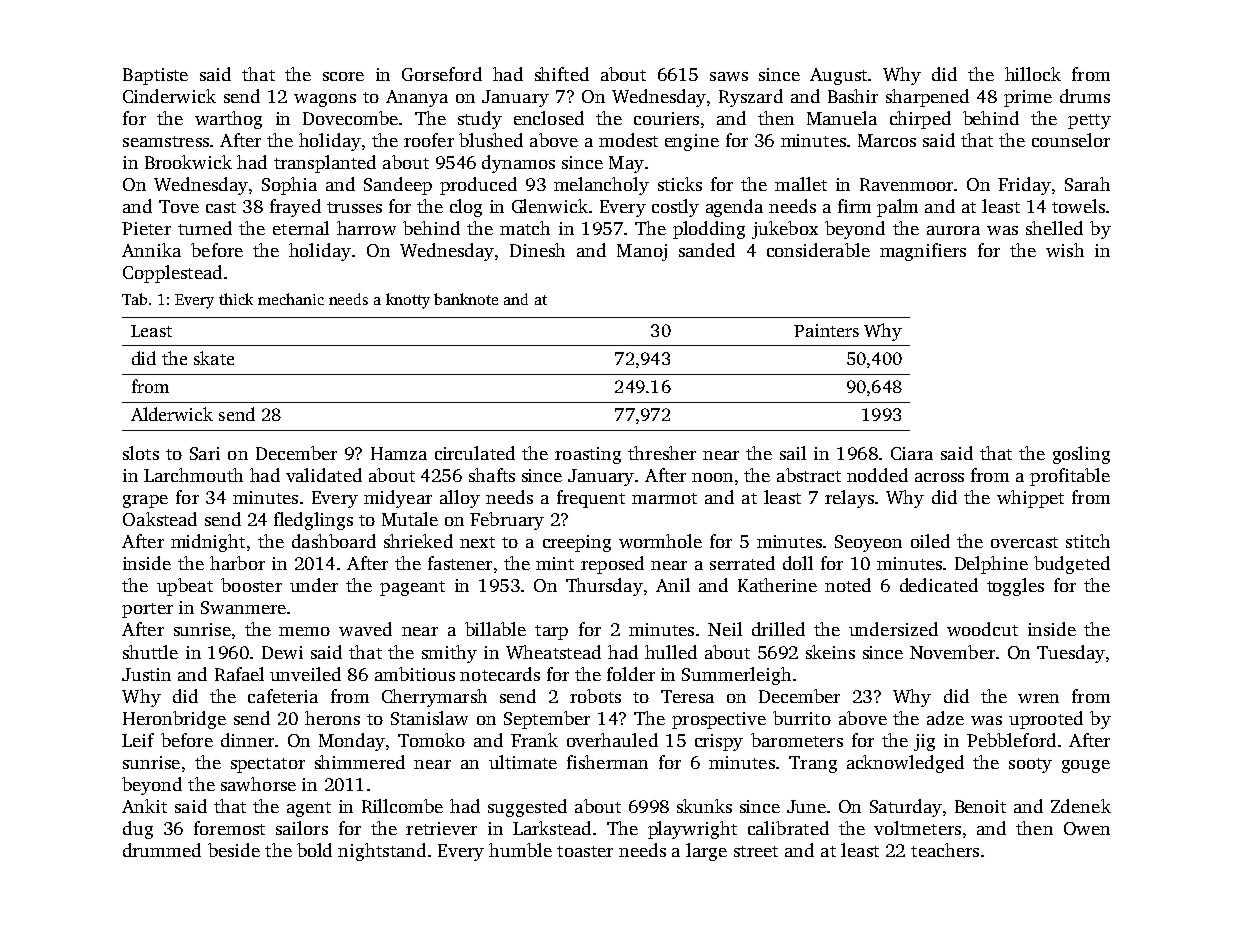 This screenshot has height=952, width=1233. Describe the element at coordinates (945, 850) in the screenshot. I see `teachers` at that location.
